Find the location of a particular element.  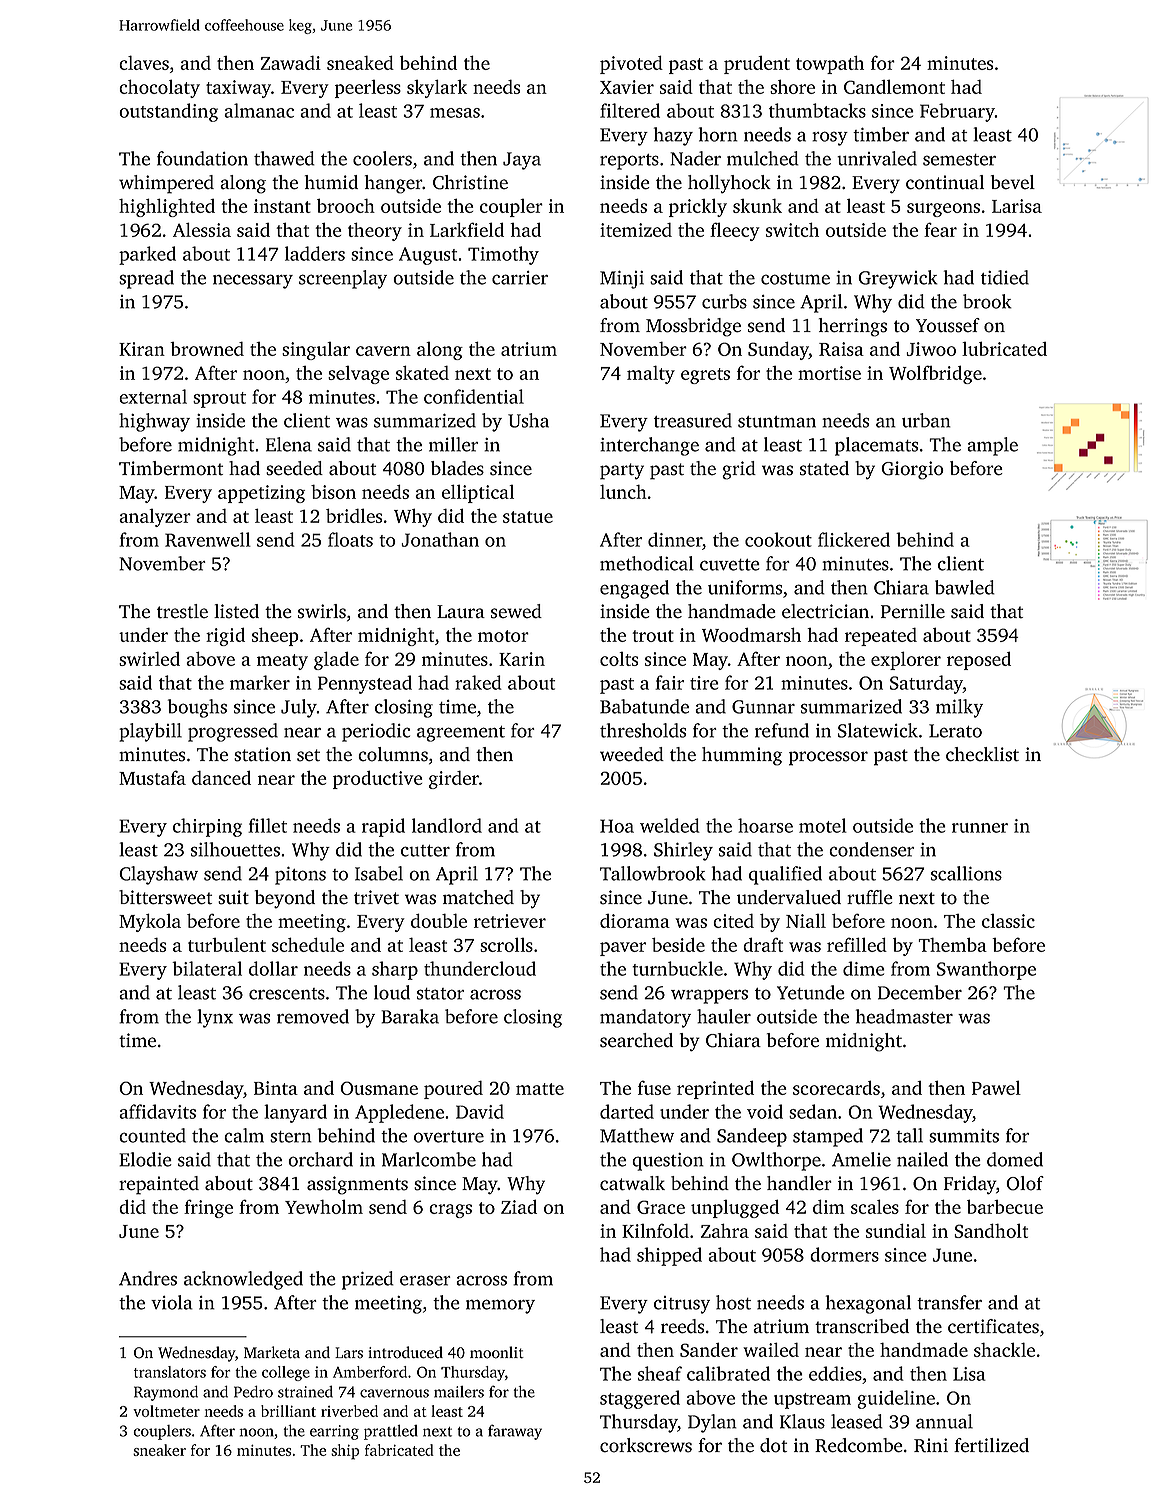

translators is located at coordinates (170, 1372).
